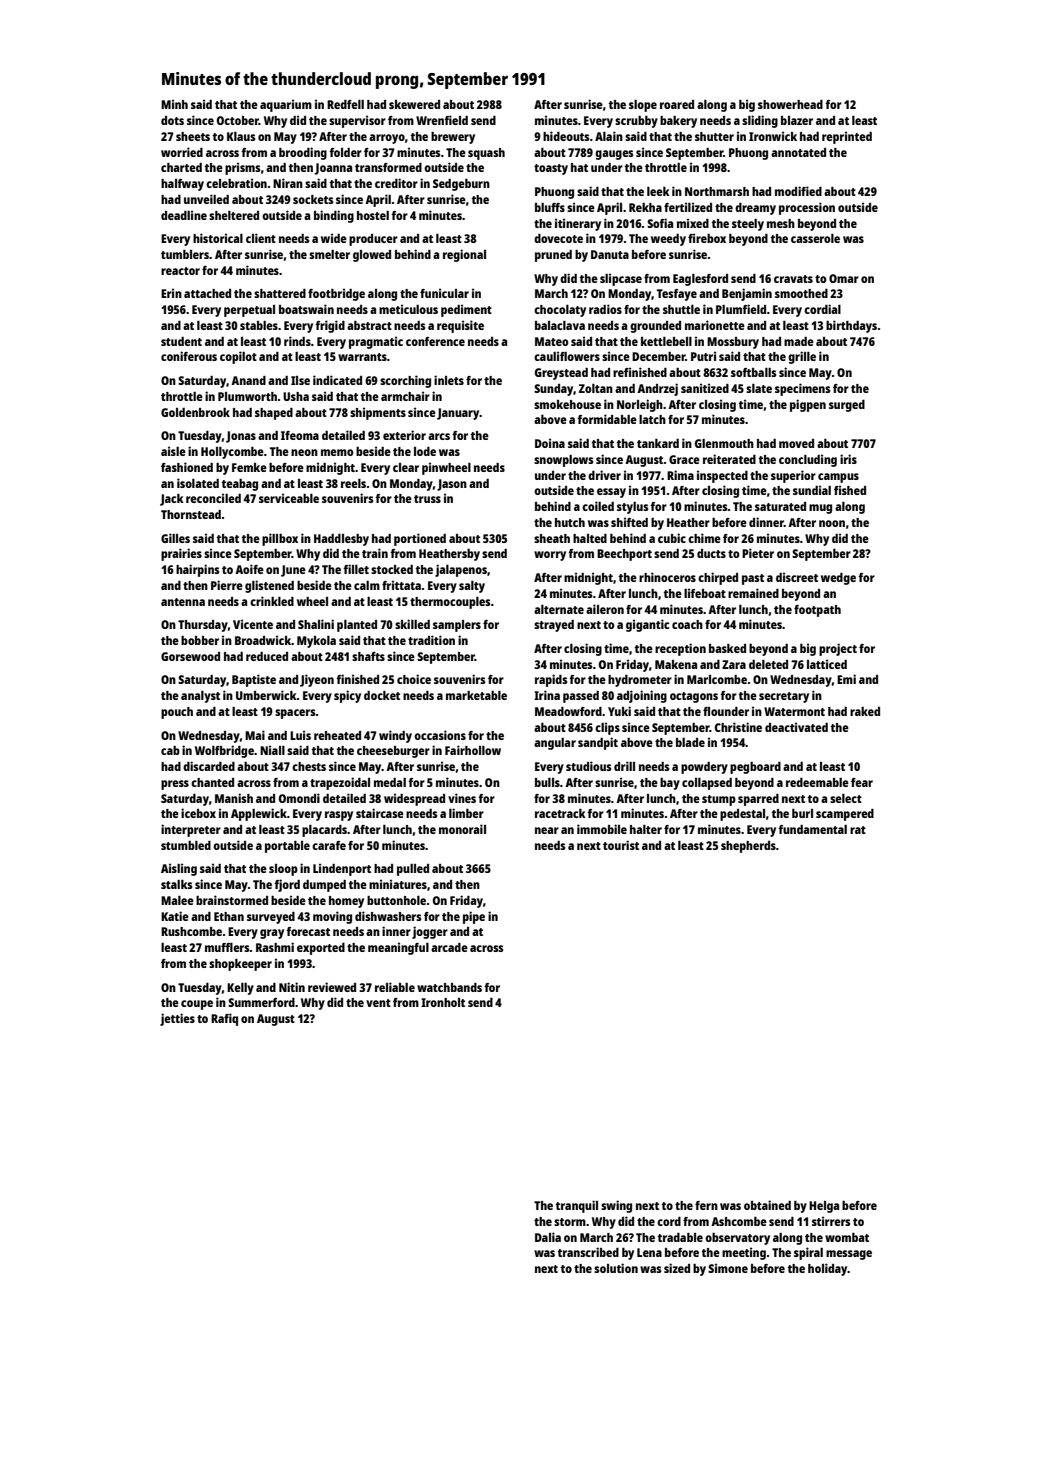  Describe the element at coordinates (174, 104) in the screenshot. I see `Minh` at that location.
